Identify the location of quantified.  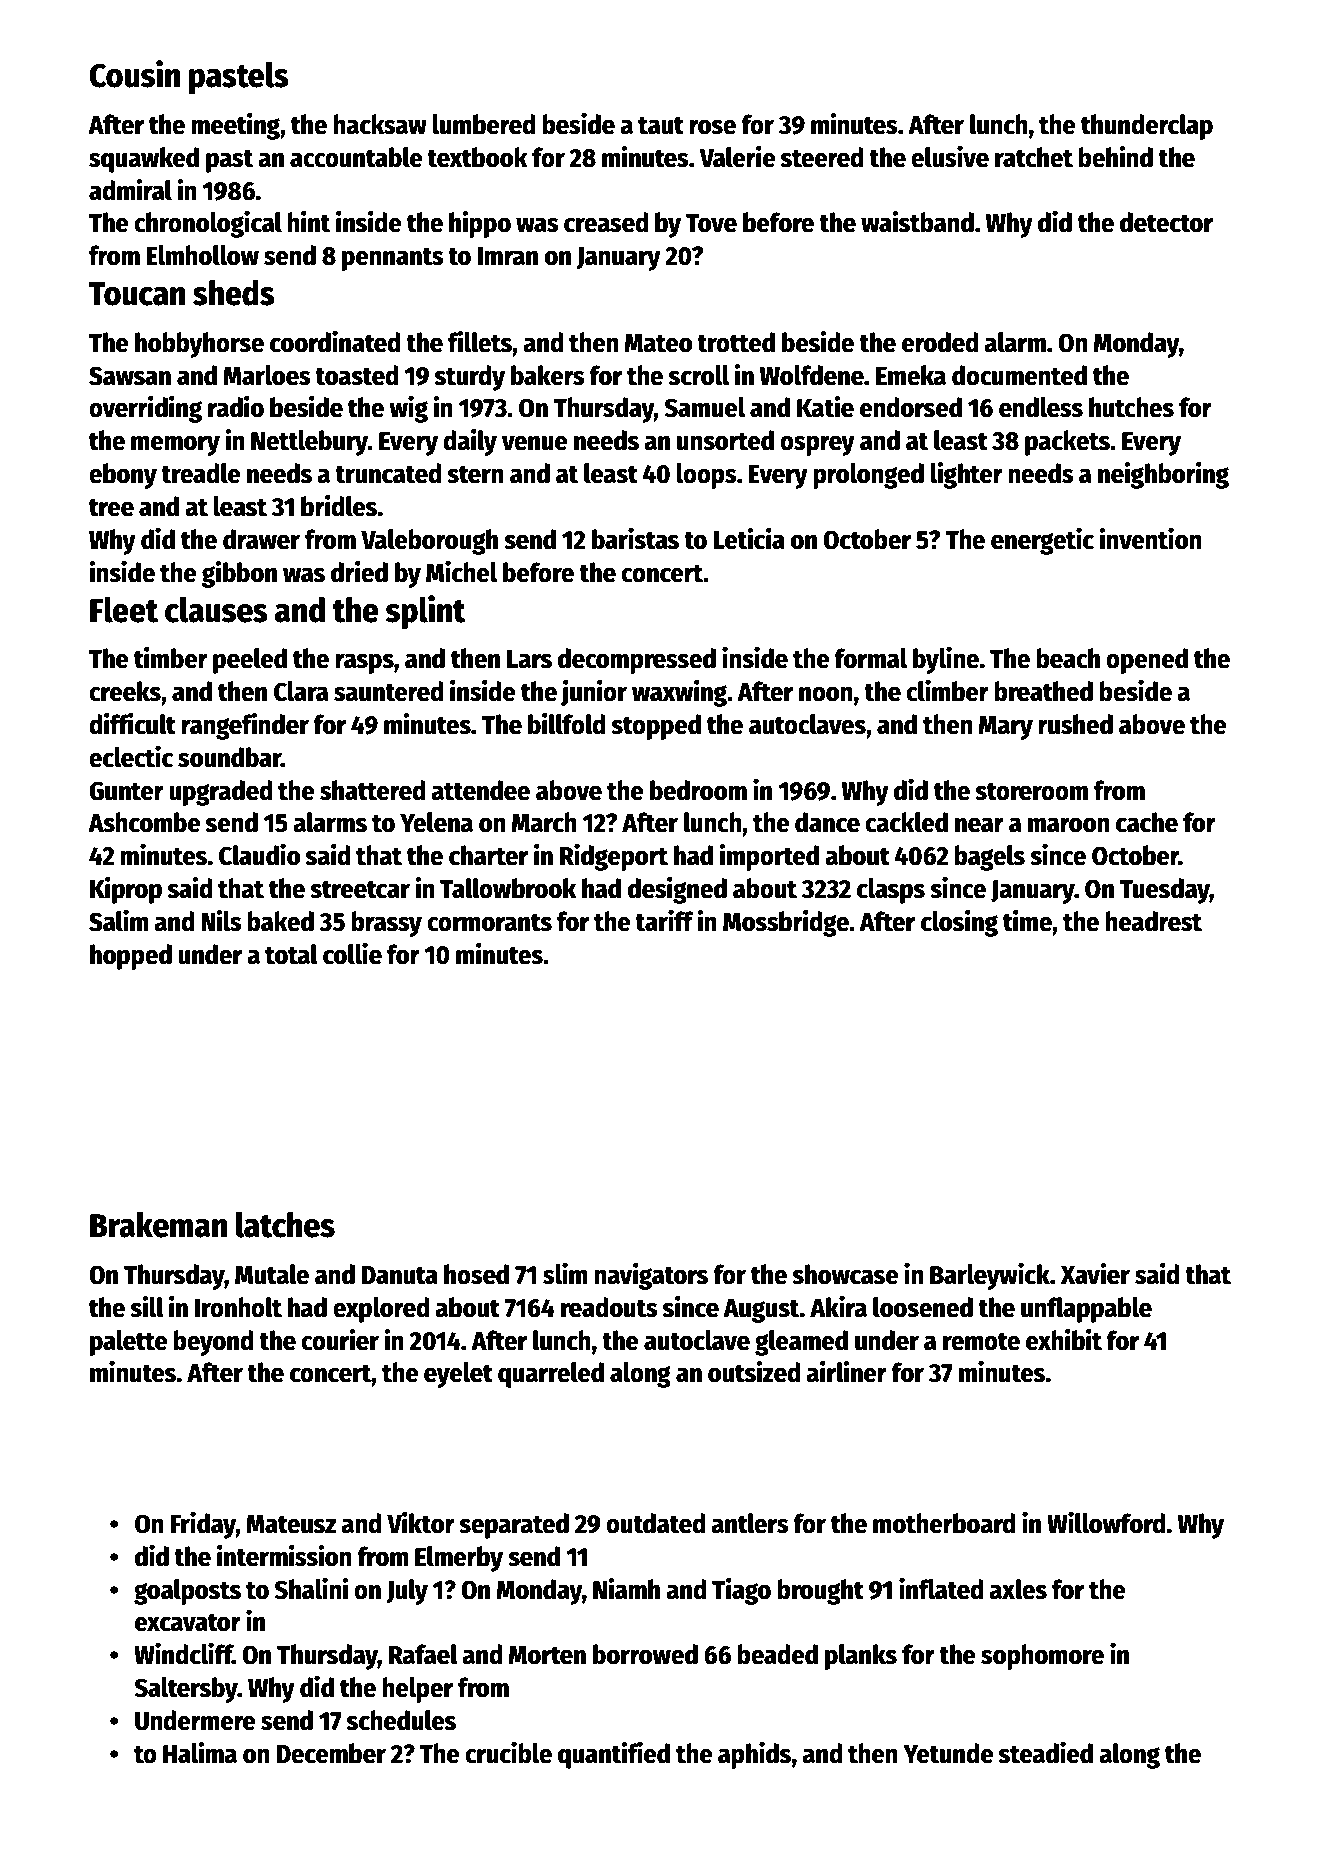
(614, 1755).
